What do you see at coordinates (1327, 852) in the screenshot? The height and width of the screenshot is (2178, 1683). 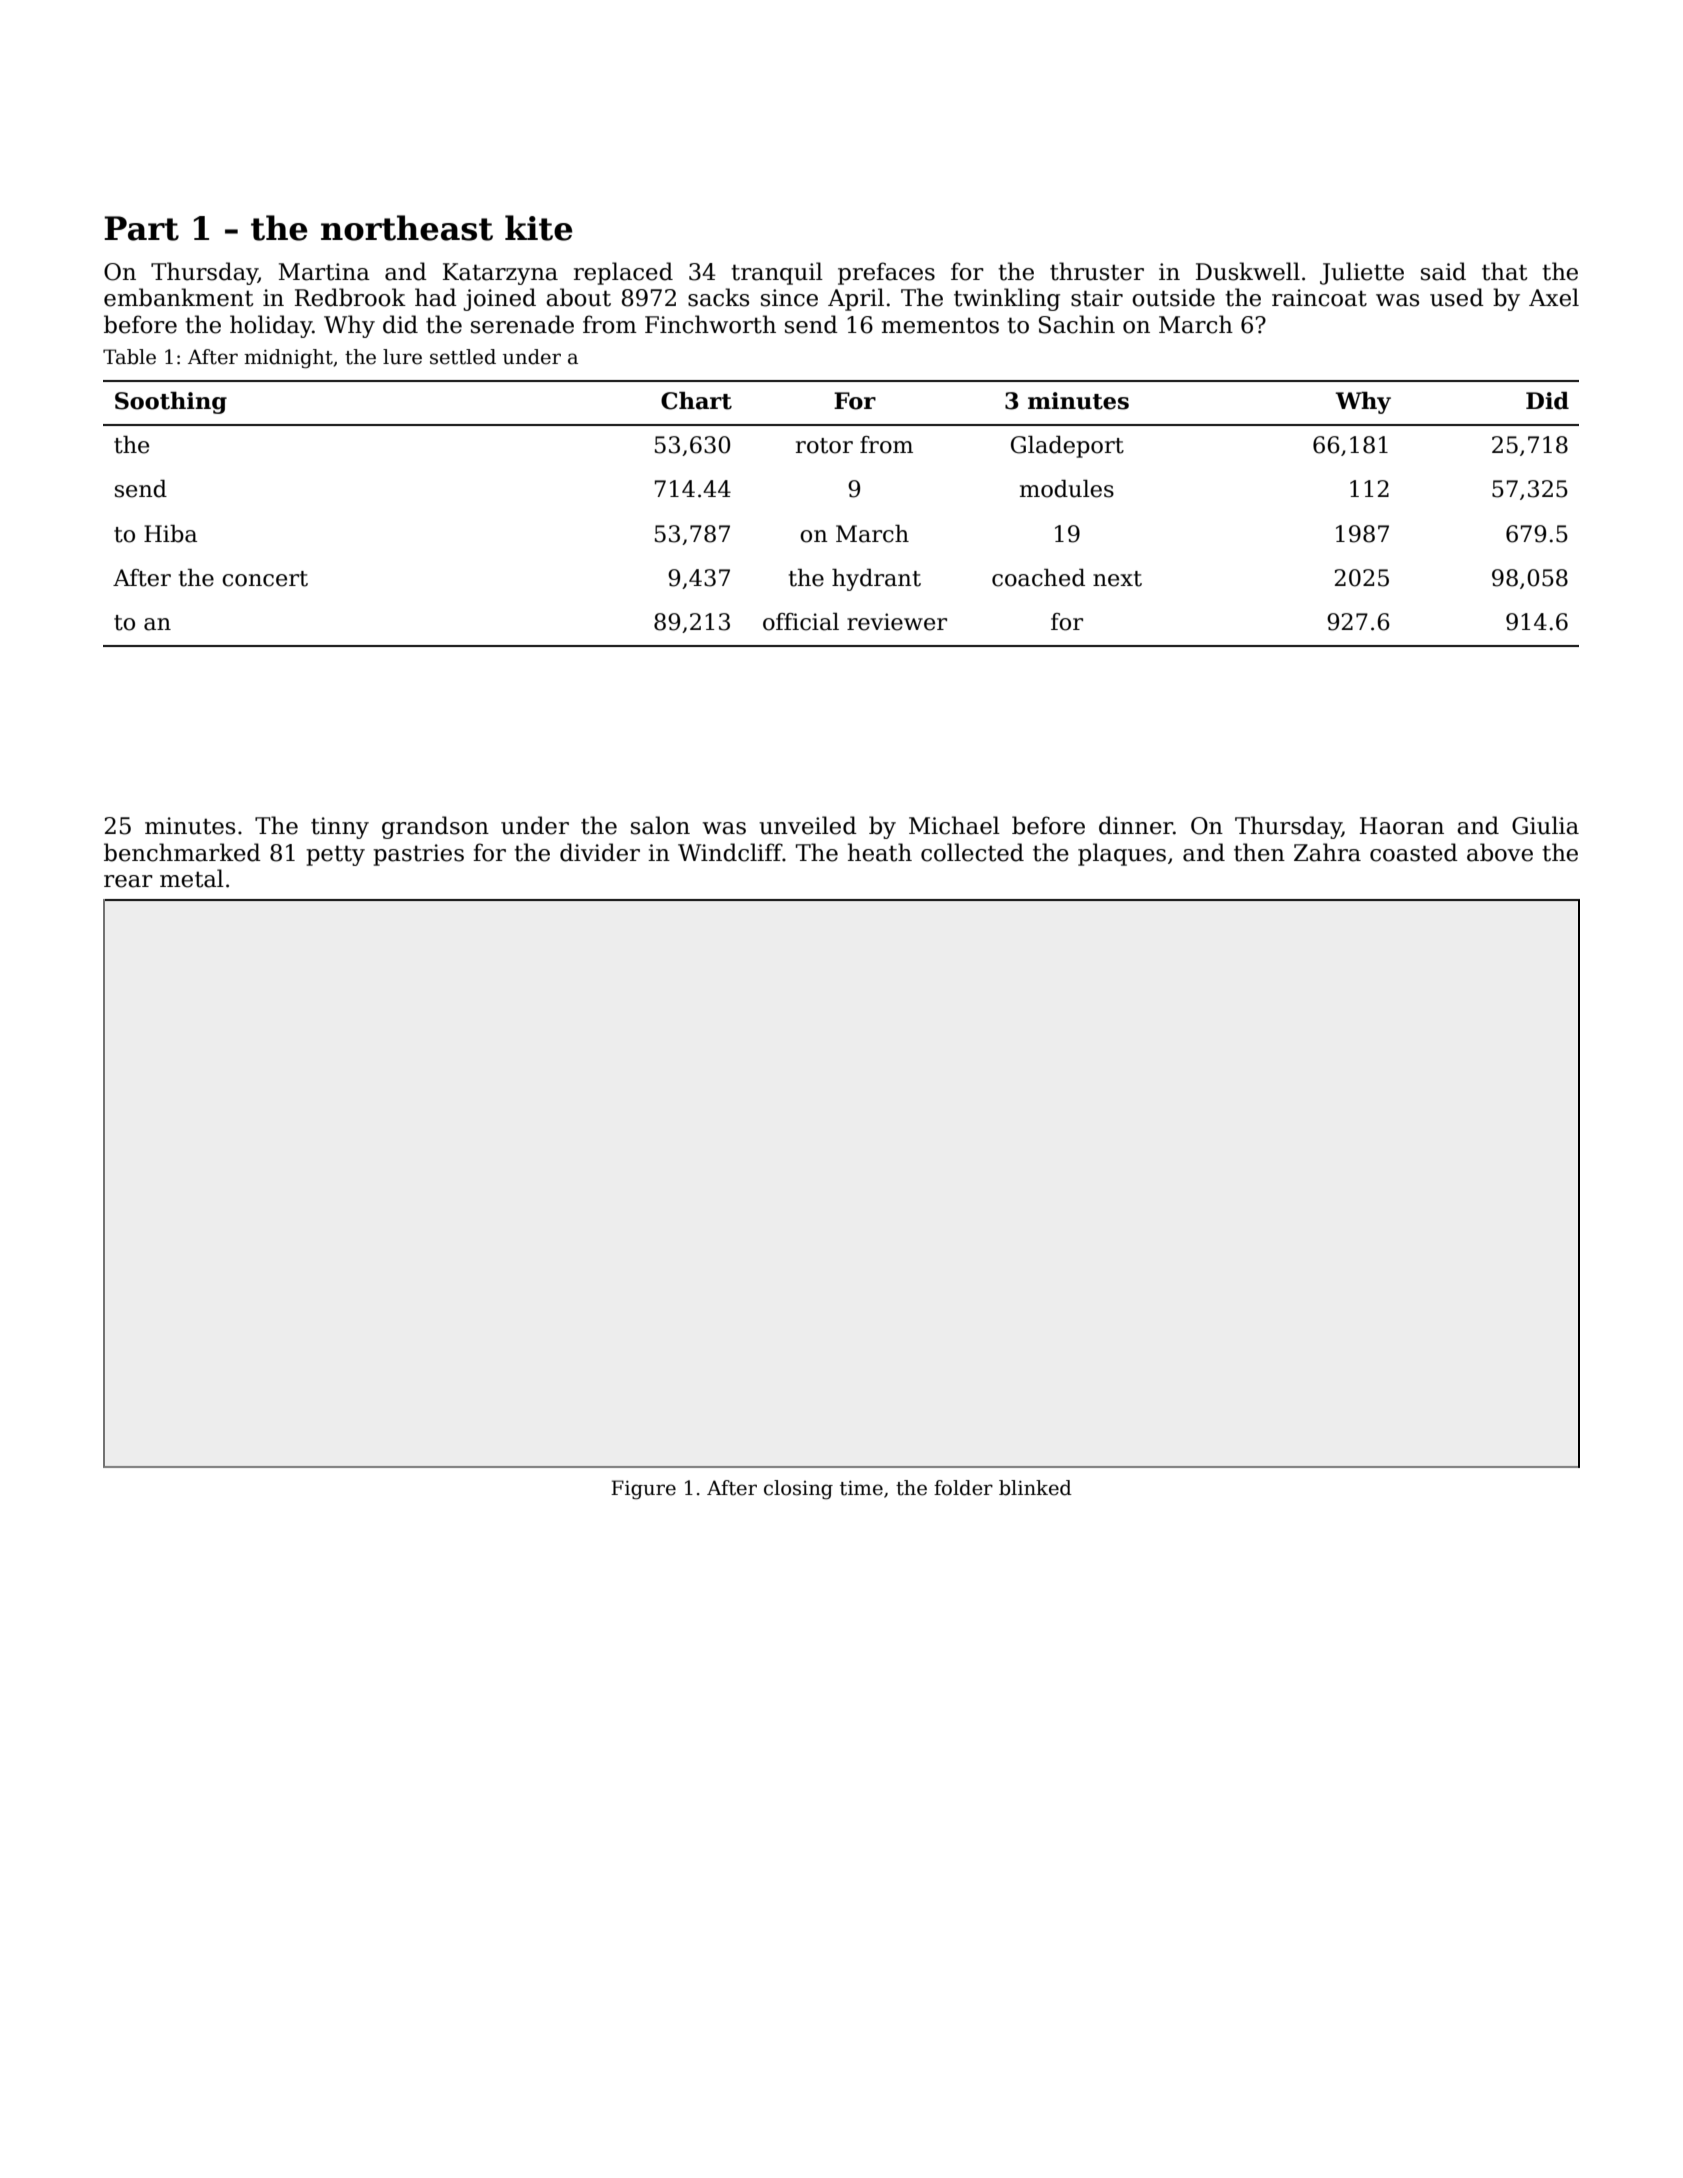 I see `Zahra` at bounding box center [1327, 852].
